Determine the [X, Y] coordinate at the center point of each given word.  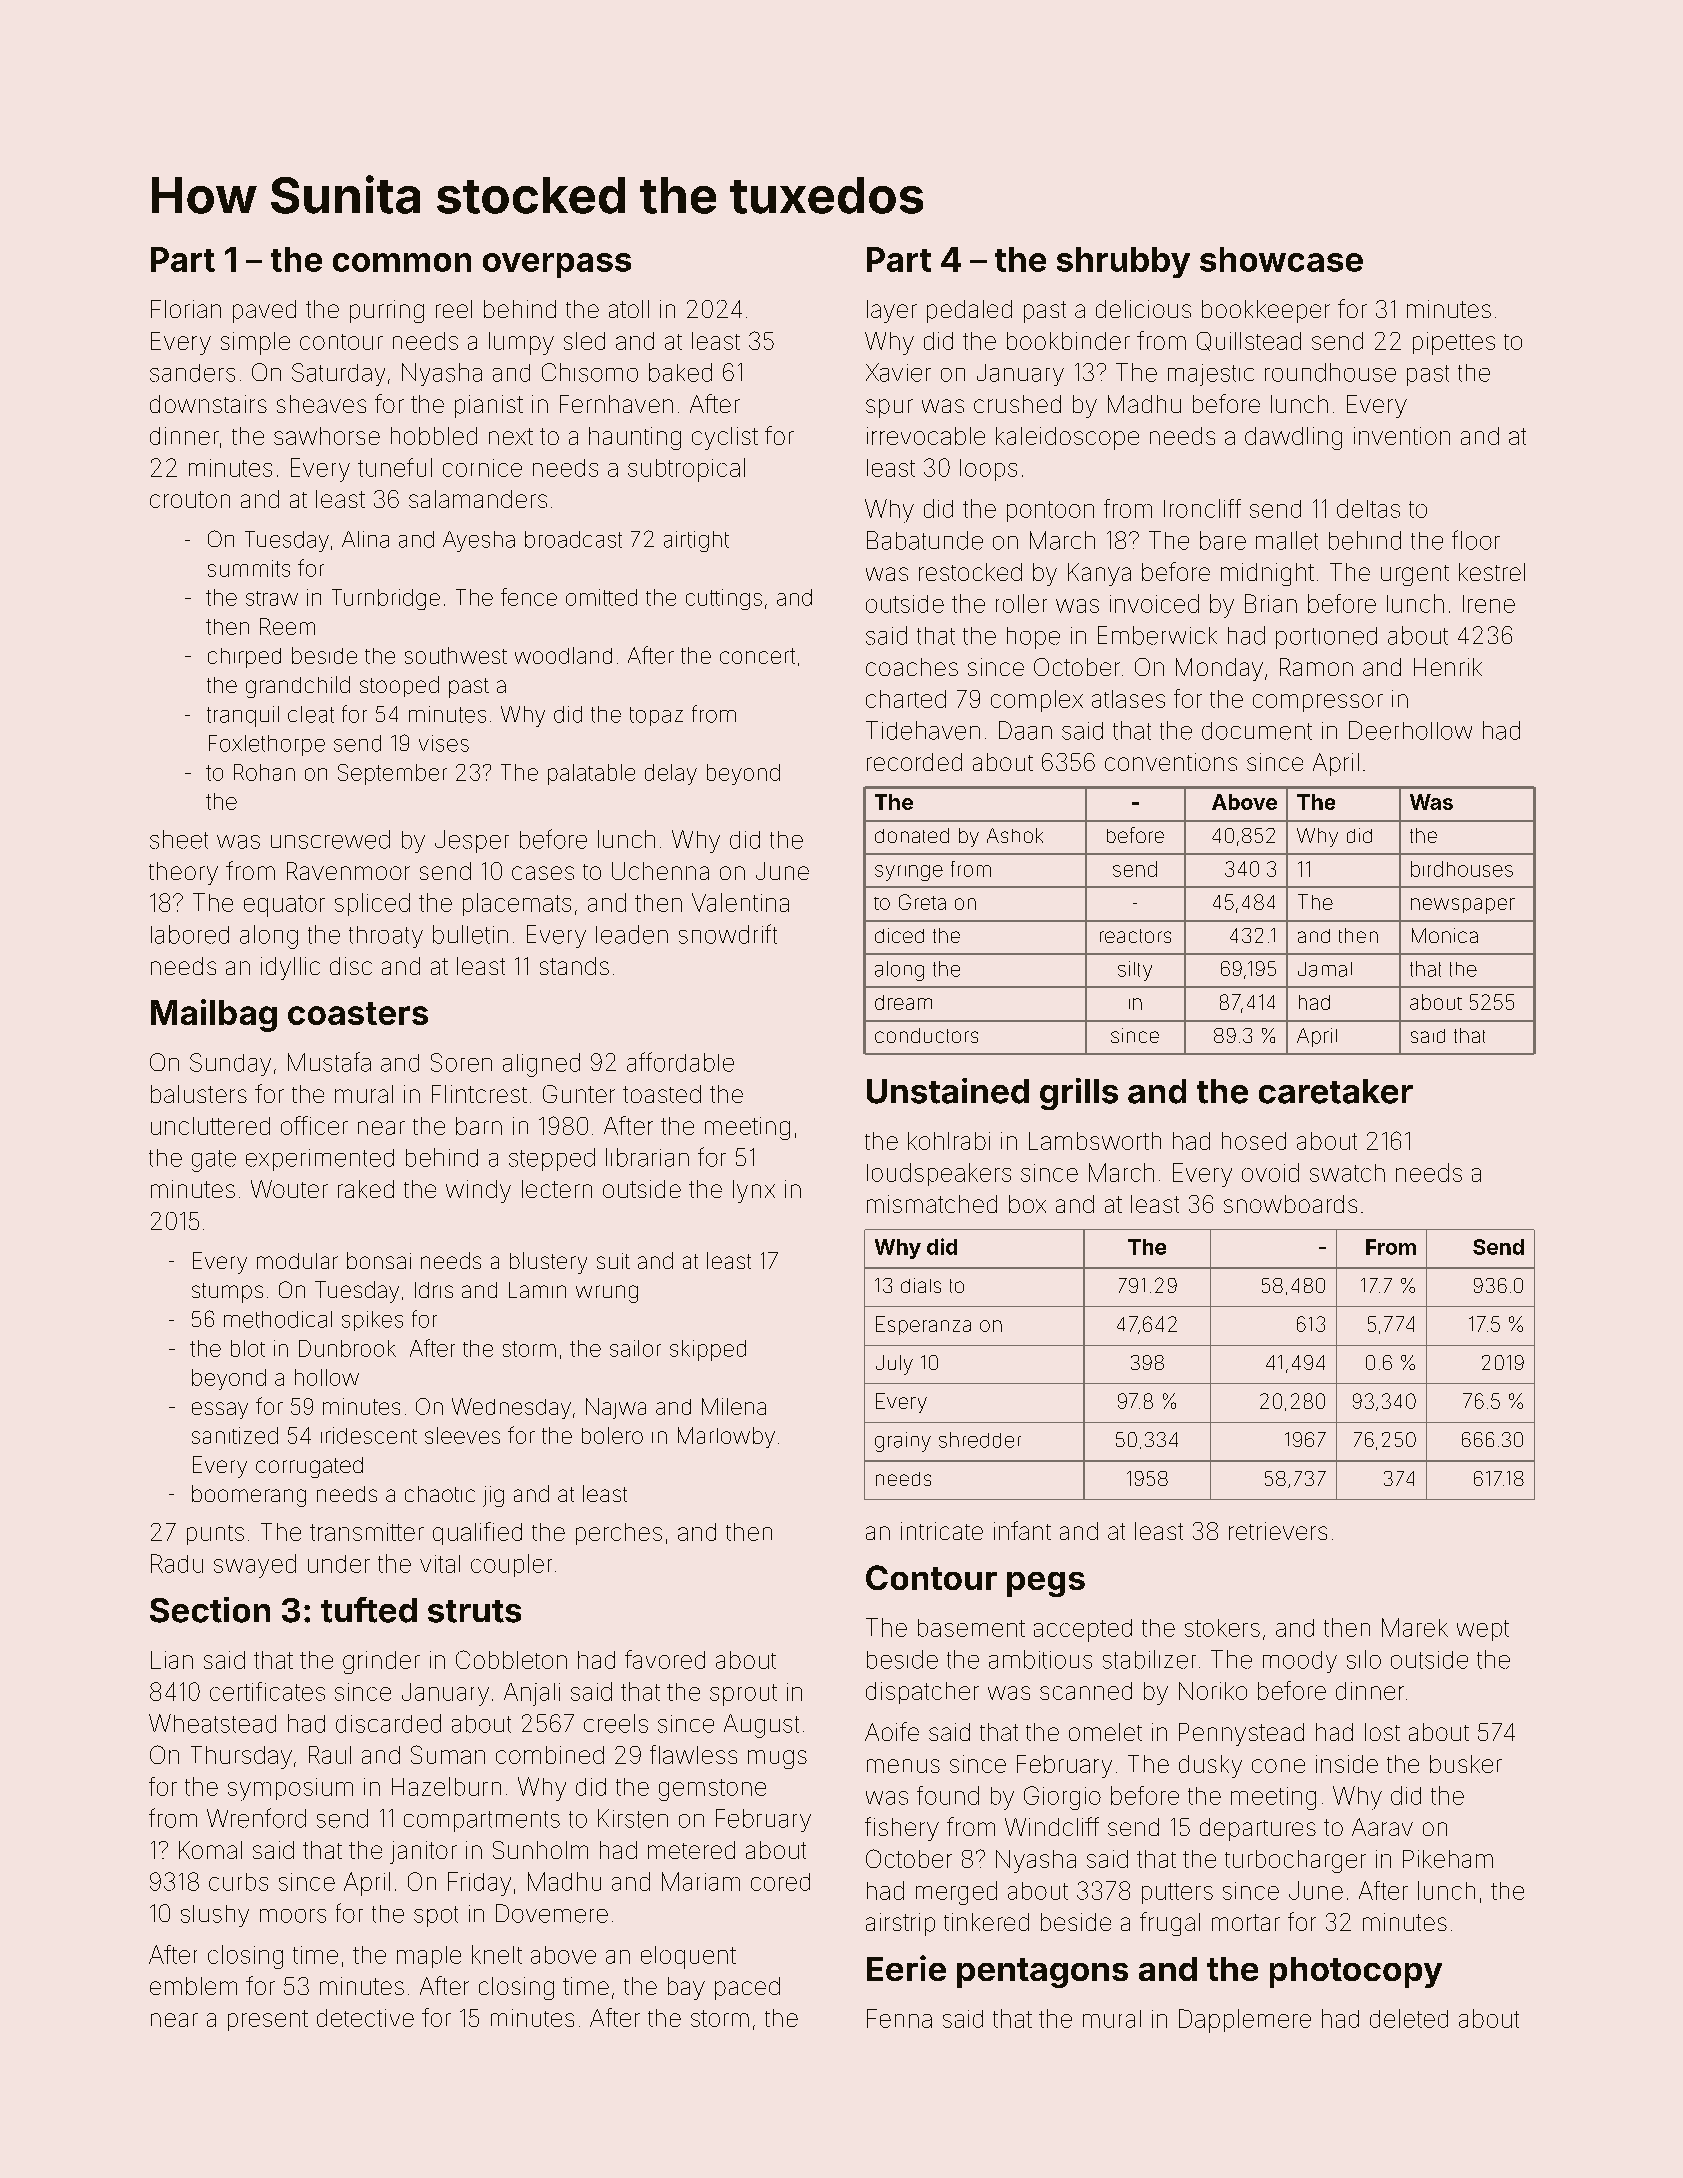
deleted [1409, 2018]
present [268, 2020]
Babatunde [925, 540]
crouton [190, 499]
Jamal [1325, 969]
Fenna [899, 2018]
